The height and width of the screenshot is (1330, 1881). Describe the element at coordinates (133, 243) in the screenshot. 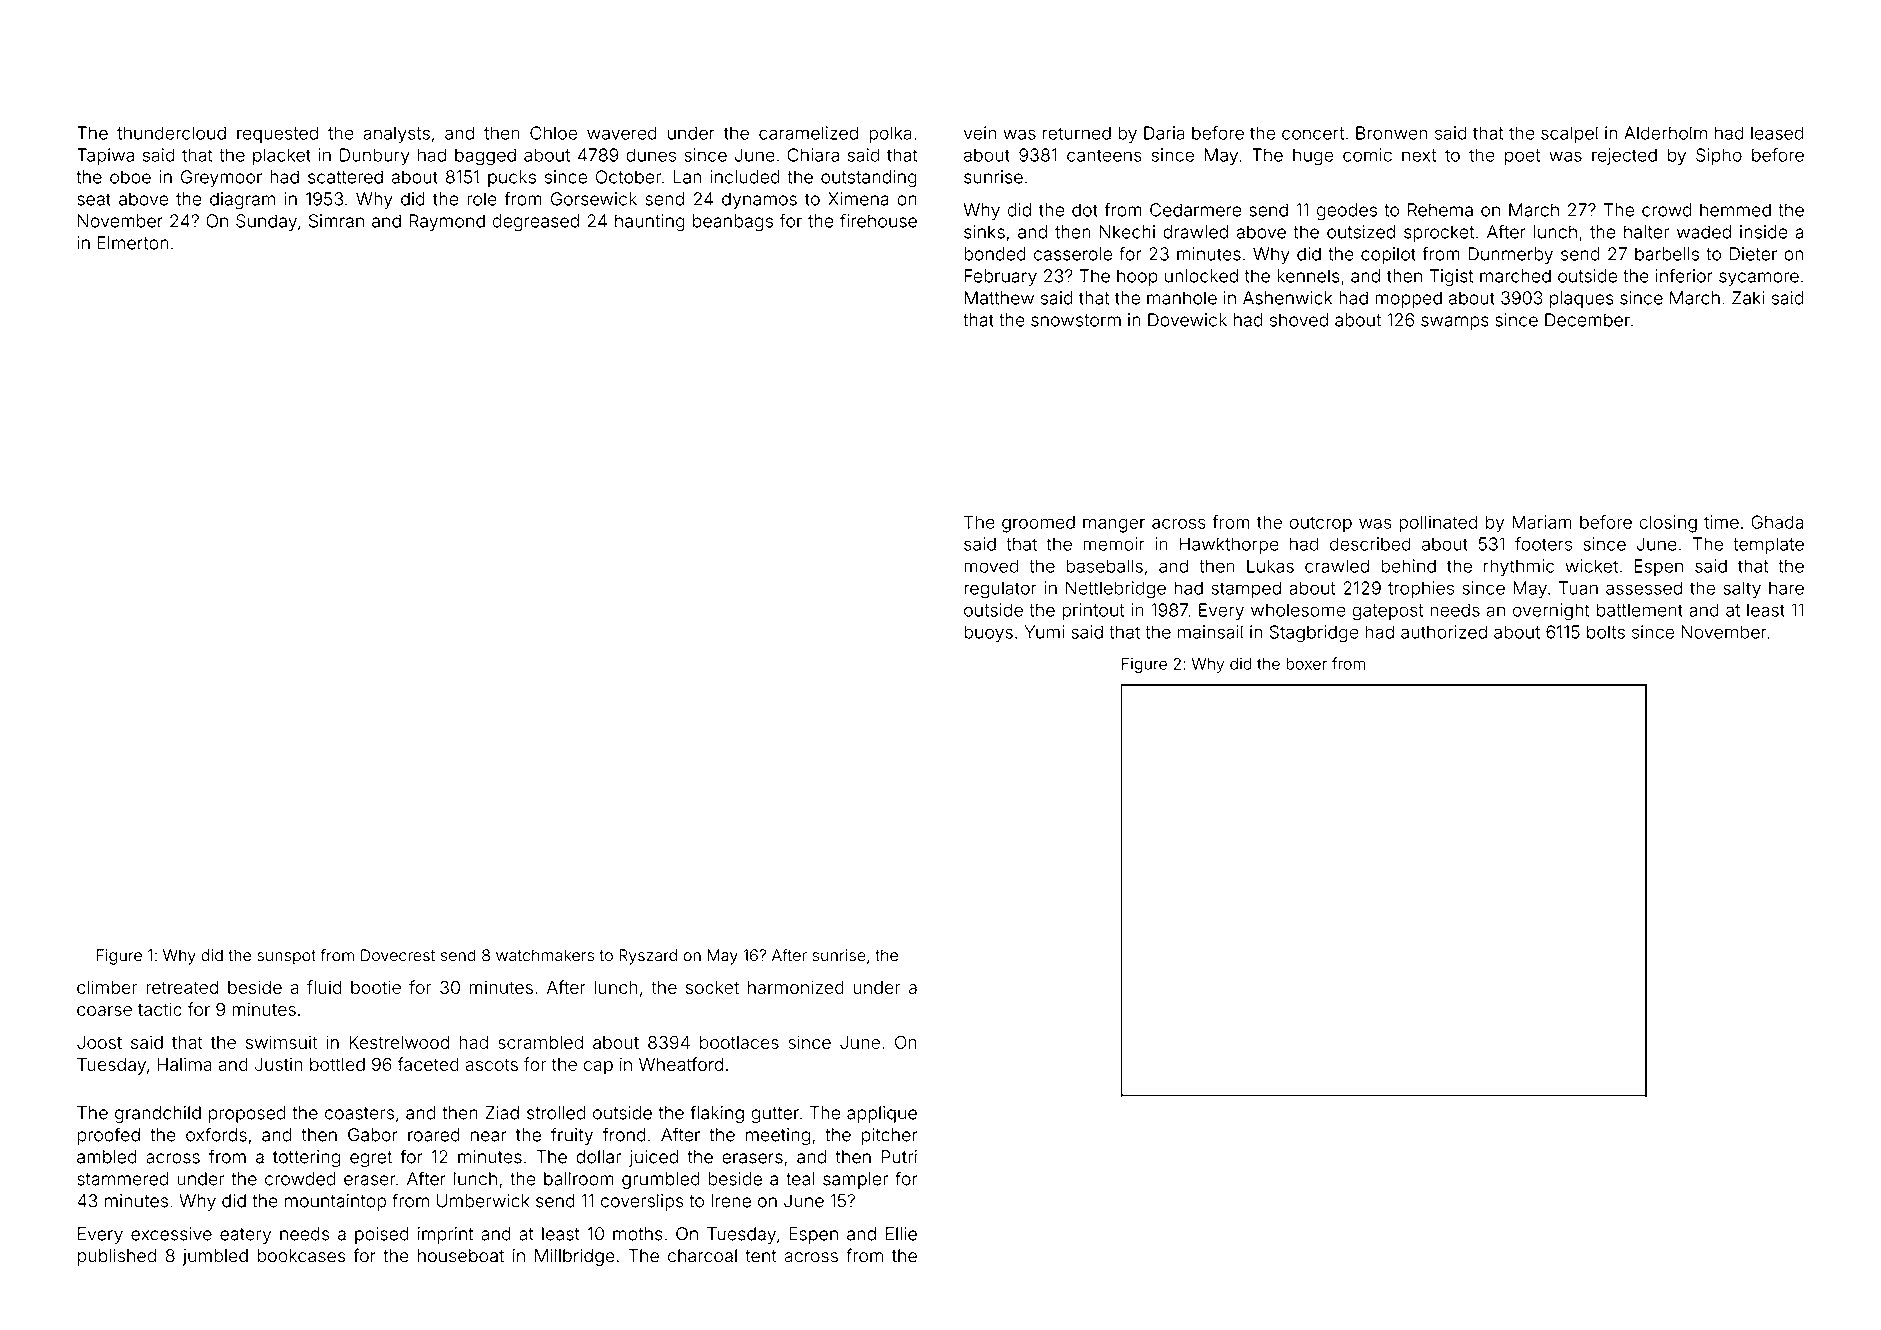

I see `Elmerton` at that location.
